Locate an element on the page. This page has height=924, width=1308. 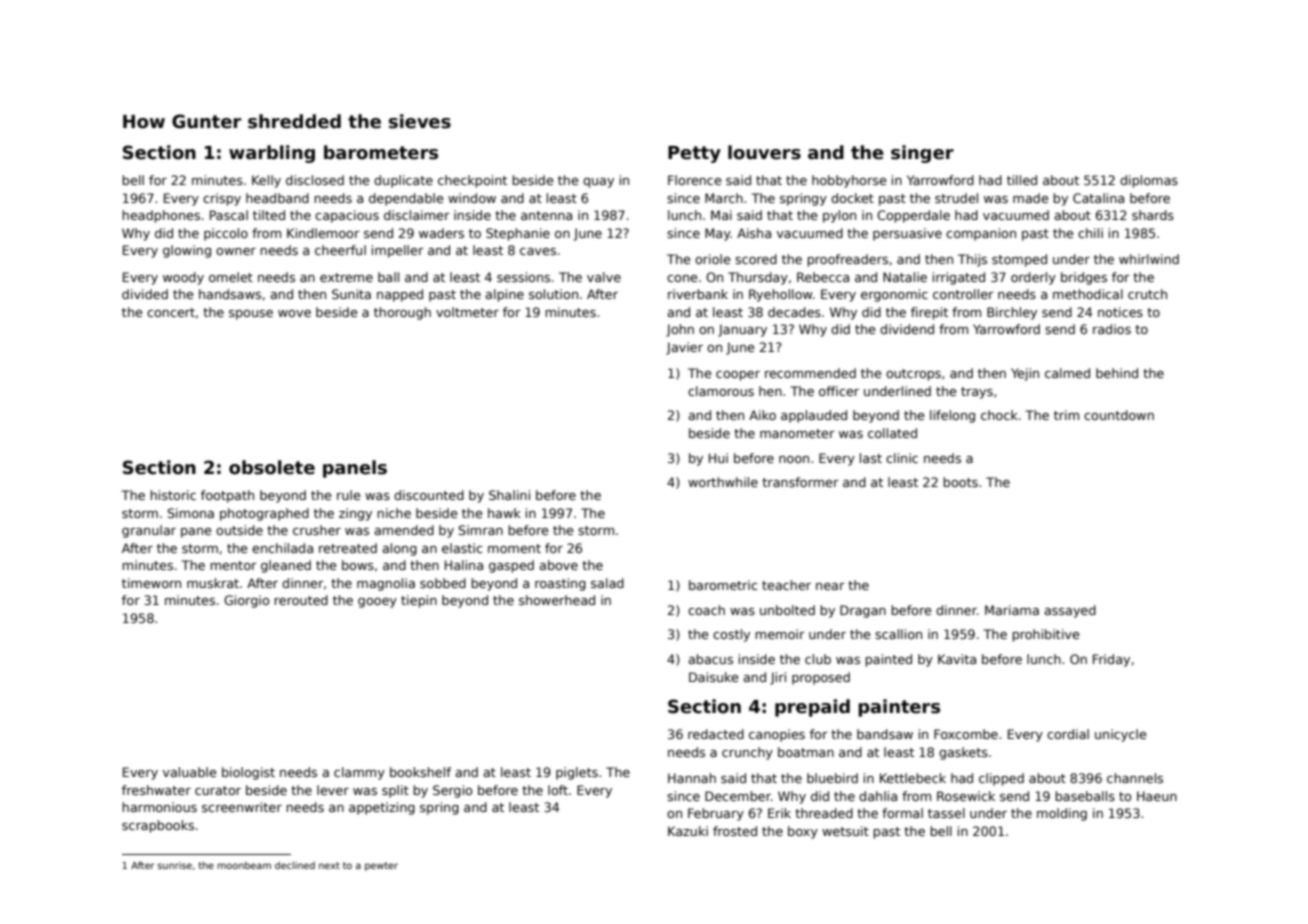
antenna is located at coordinates (546, 215).
